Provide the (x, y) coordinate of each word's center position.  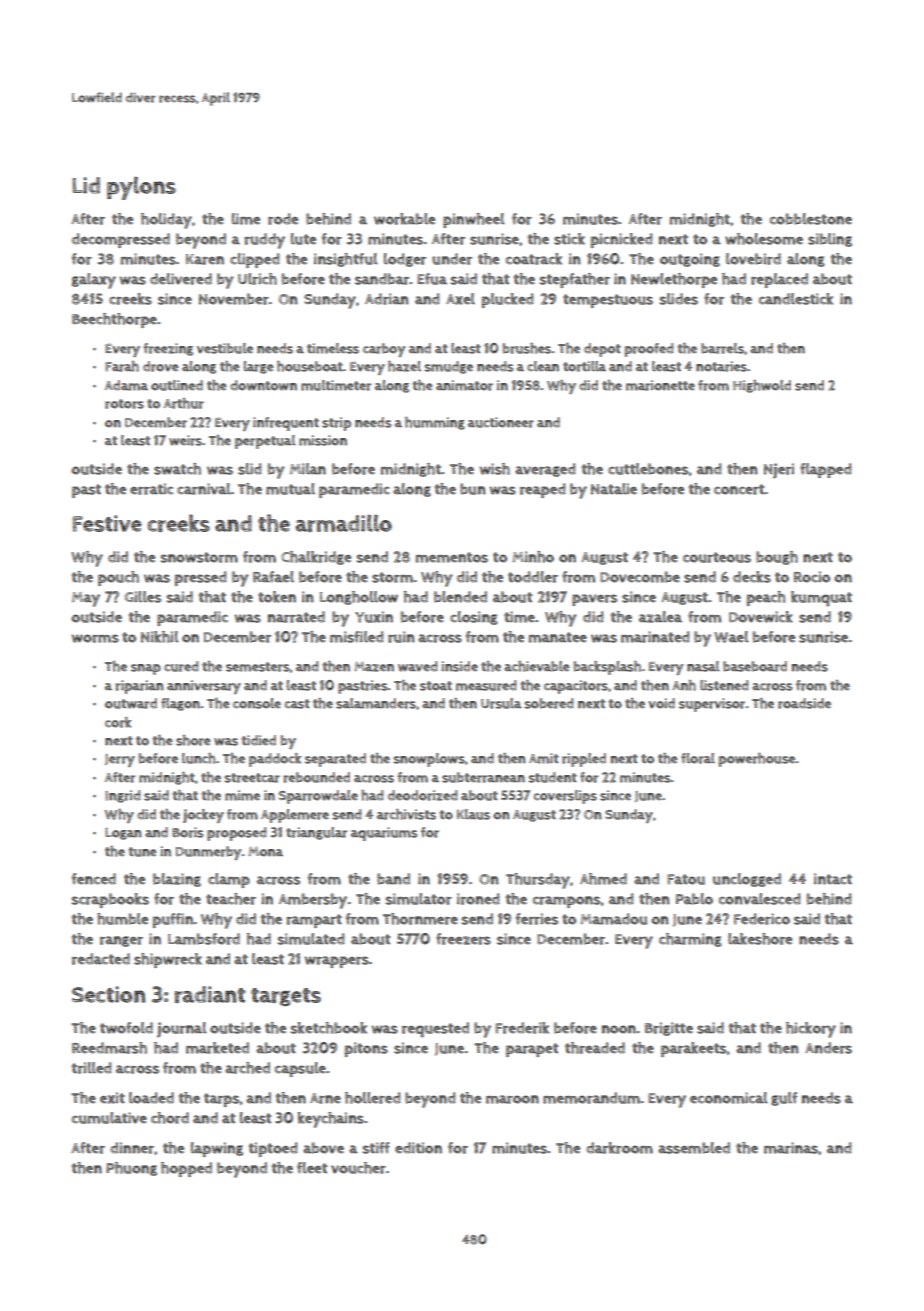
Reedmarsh (109, 1048)
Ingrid (123, 796)
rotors (124, 404)
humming (435, 423)
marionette (660, 385)
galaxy (94, 281)
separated (335, 760)
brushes (527, 348)
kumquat (821, 598)
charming (690, 940)
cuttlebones (648, 469)
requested (435, 1030)
